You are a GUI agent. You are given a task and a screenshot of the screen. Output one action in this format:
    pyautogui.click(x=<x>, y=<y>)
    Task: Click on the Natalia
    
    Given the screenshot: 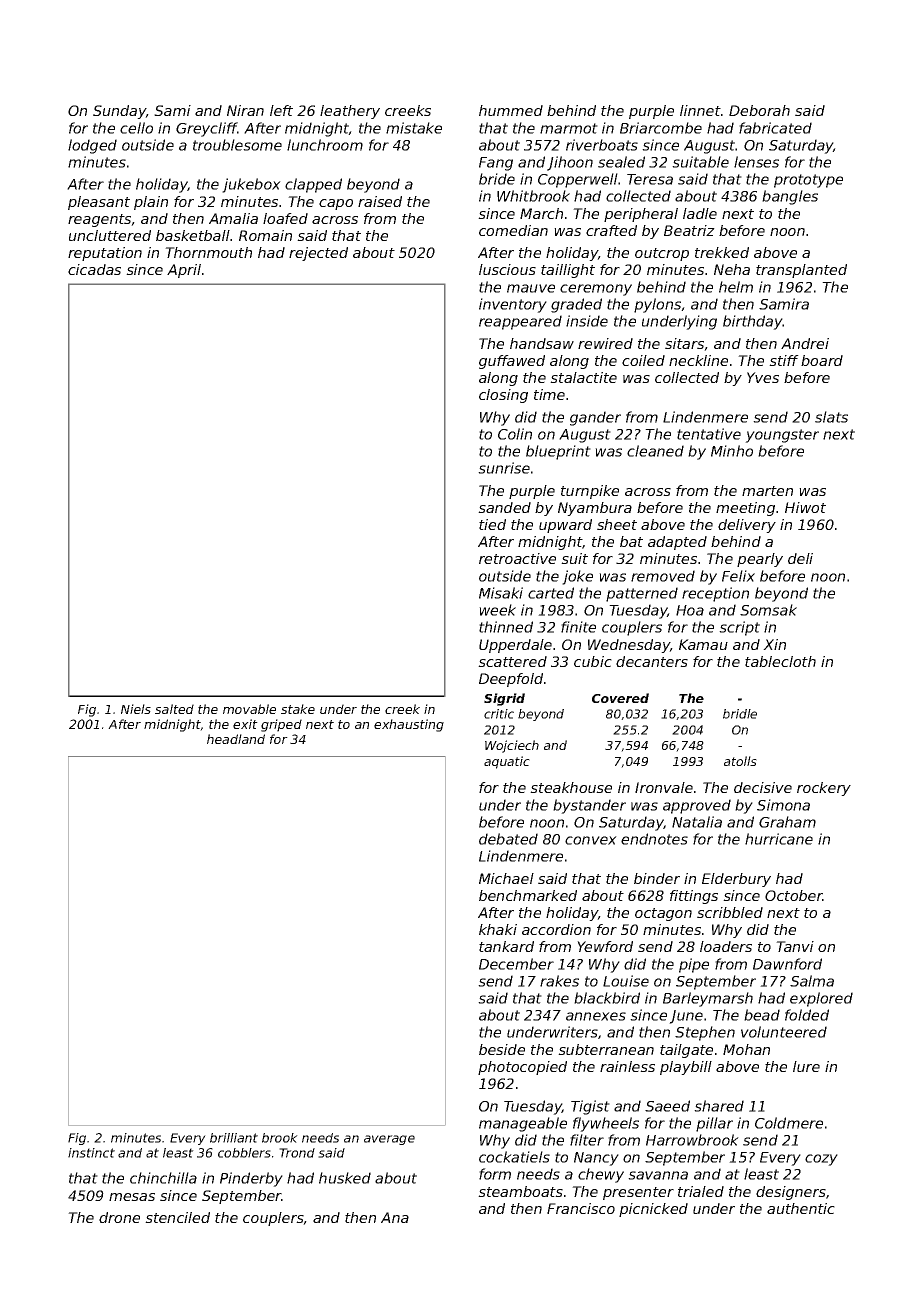 What is the action you would take?
    pyautogui.click(x=697, y=822)
